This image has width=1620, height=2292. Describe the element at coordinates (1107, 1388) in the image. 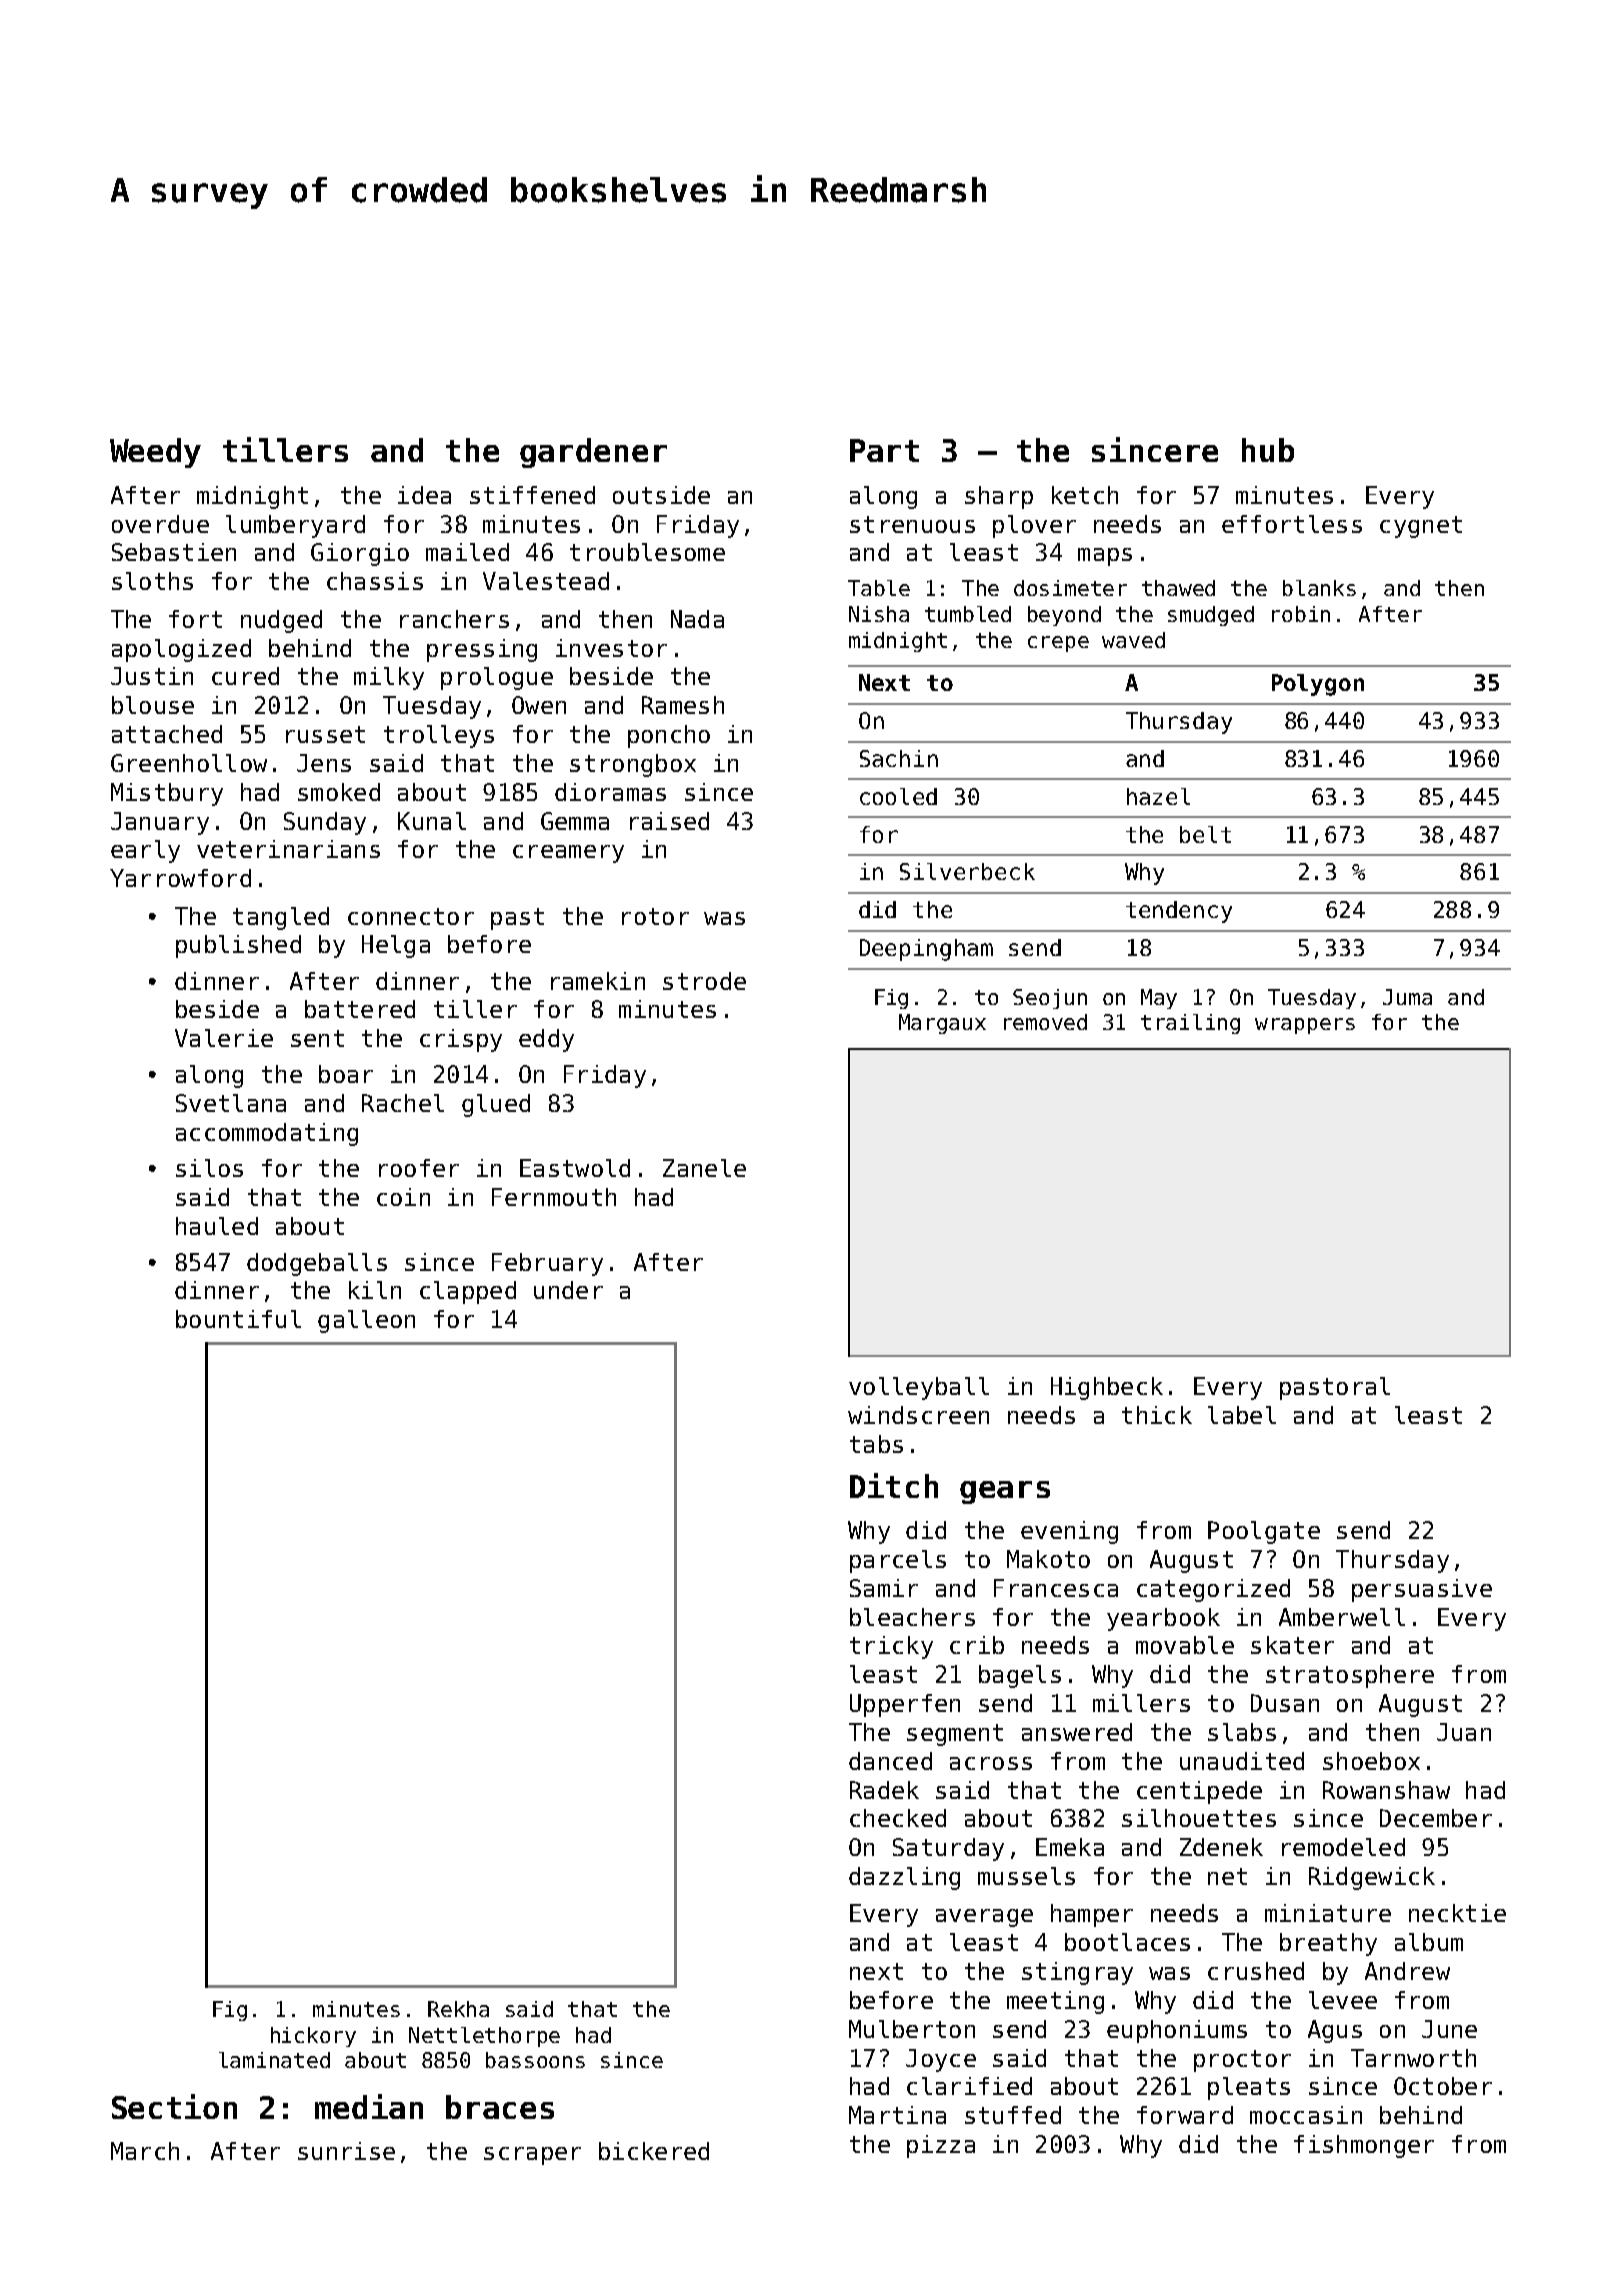

I see `Highbeck` at that location.
